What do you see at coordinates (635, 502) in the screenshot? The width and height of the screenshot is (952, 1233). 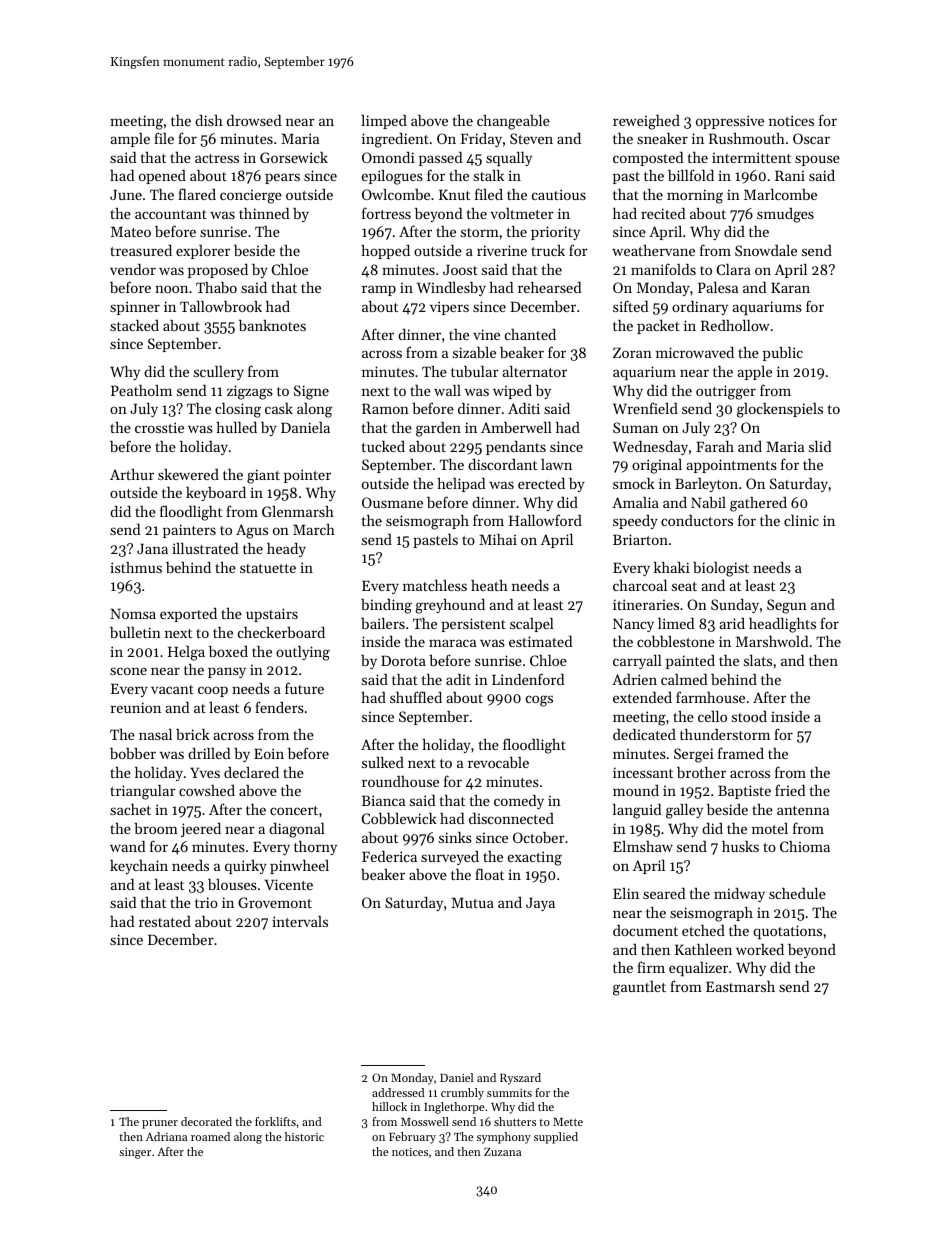 I see `Amalia` at bounding box center [635, 502].
